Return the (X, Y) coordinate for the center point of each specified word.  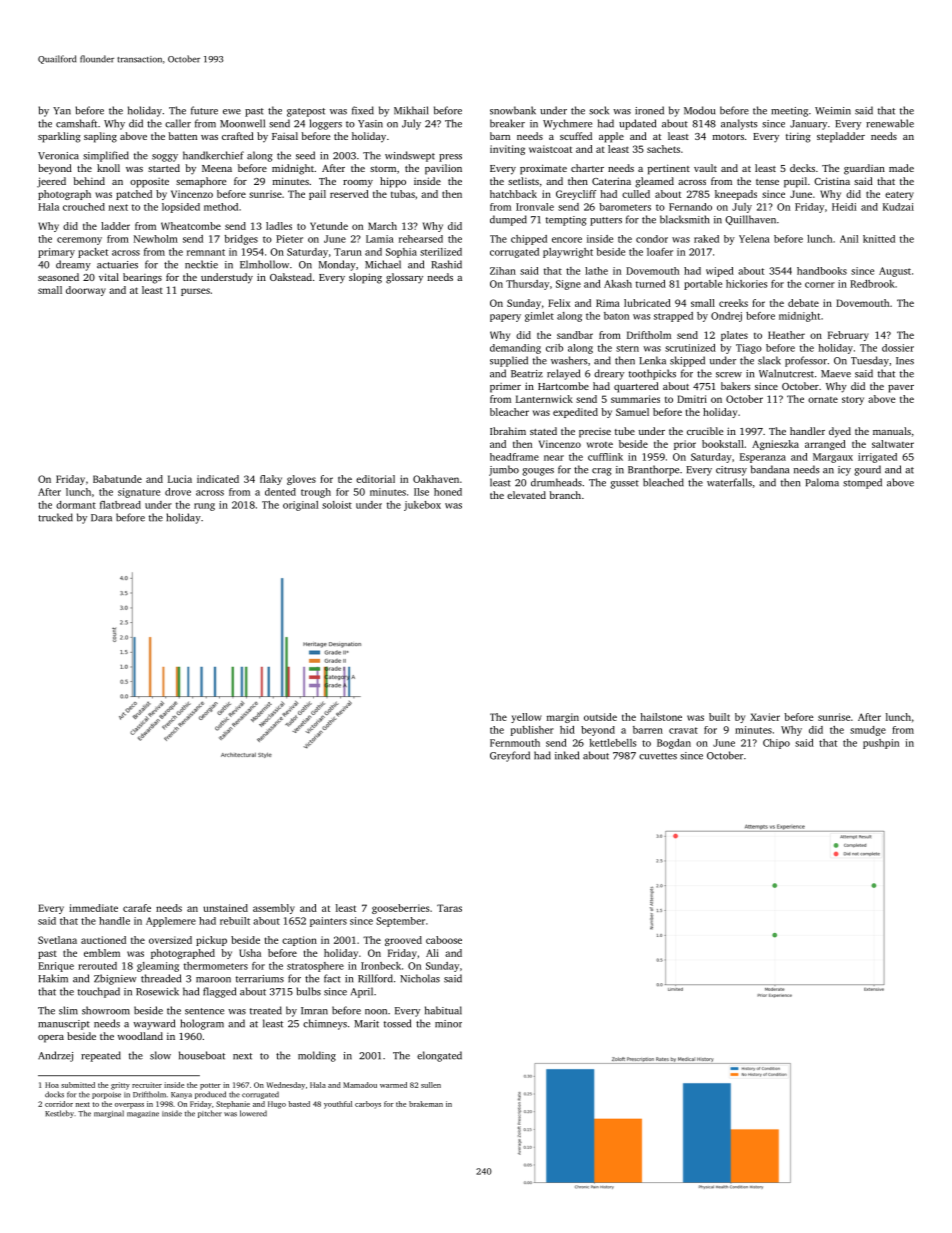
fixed (363, 110)
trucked (55, 517)
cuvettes (658, 756)
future (204, 110)
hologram (202, 1024)
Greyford (510, 756)
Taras (449, 908)
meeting (789, 112)
